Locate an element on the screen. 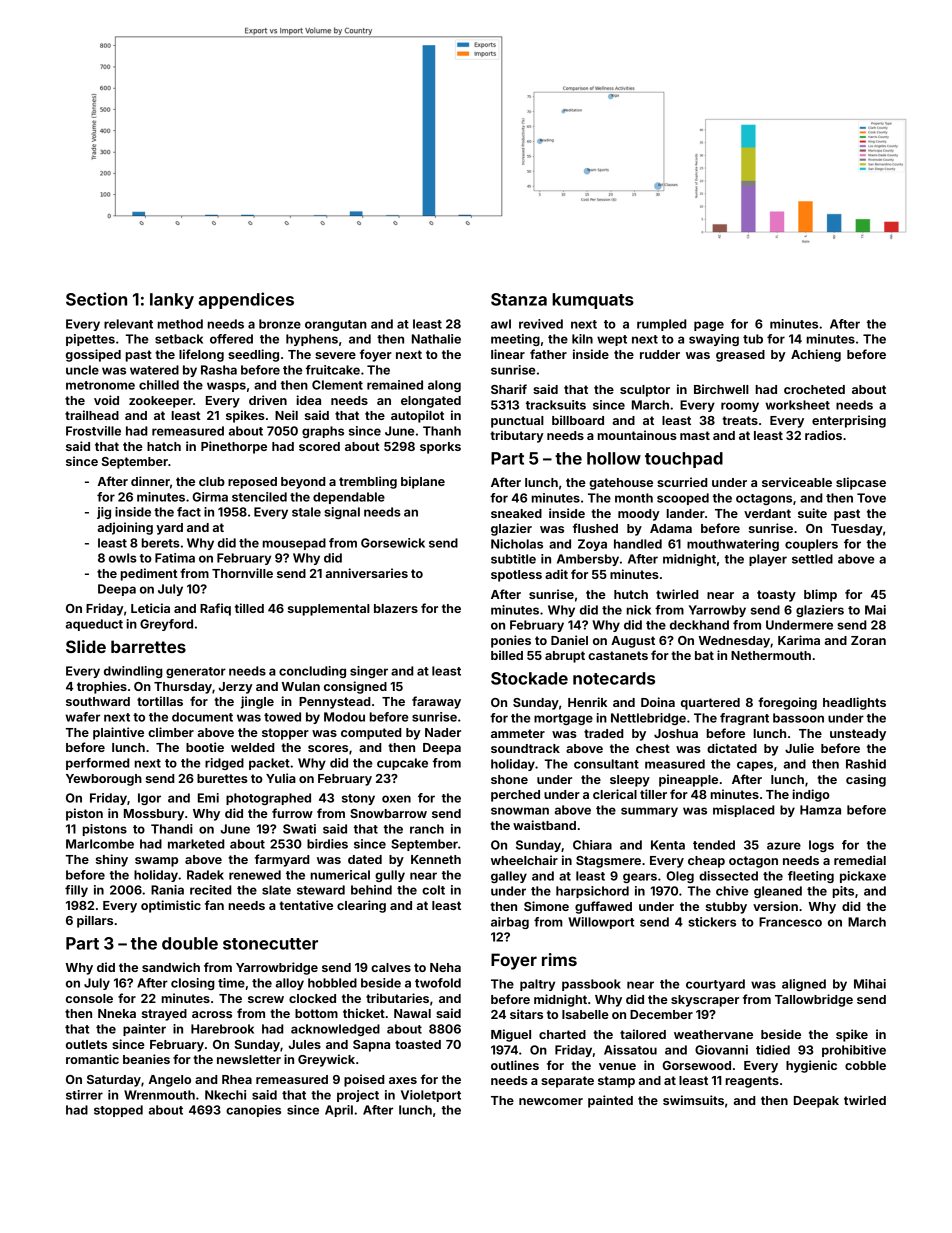 This screenshot has height=1233, width=952. Nathalie is located at coordinates (436, 339).
